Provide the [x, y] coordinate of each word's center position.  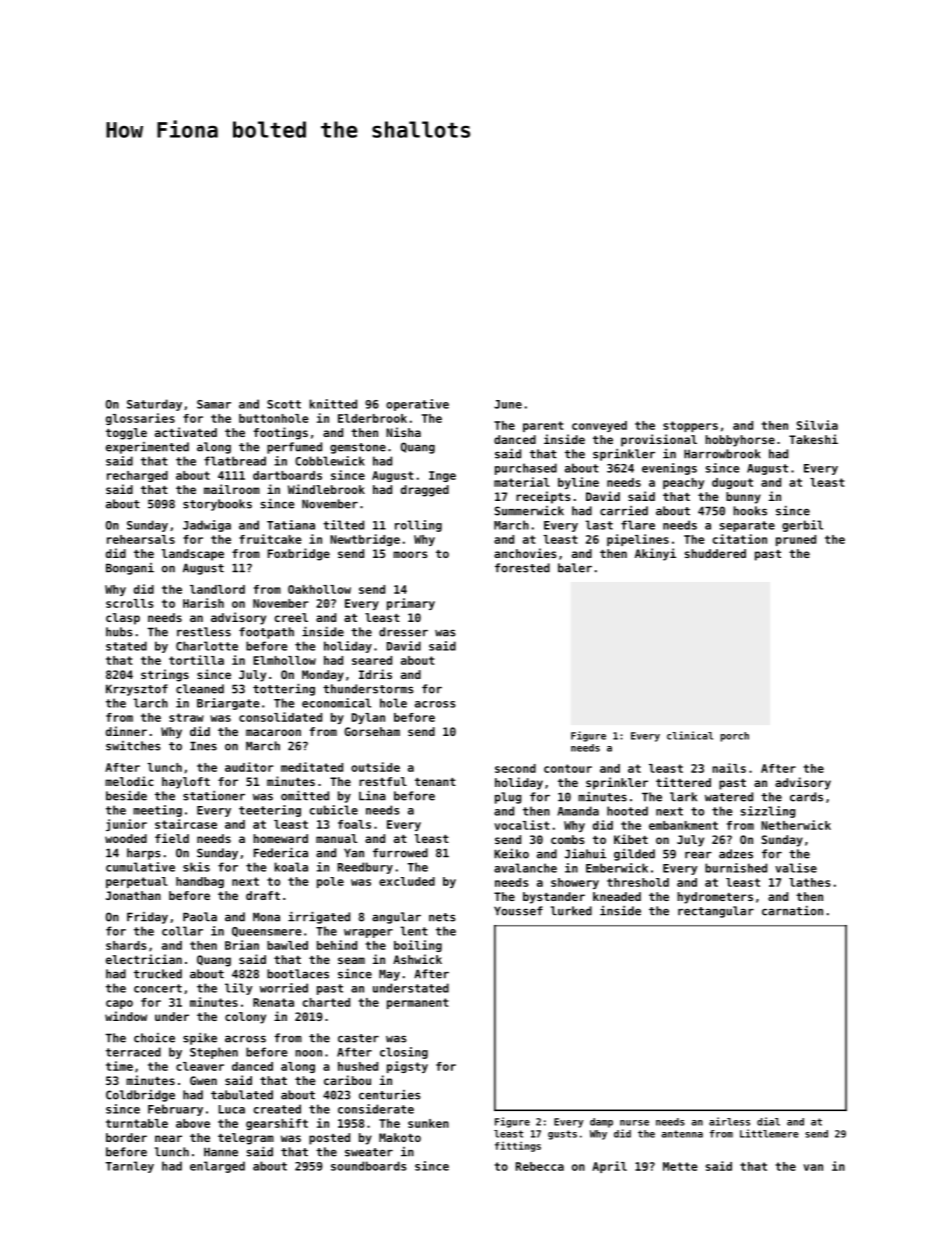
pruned [796, 540]
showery [575, 883]
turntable [137, 1123]
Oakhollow [319, 589]
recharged [137, 476]
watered [729, 797]
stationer [214, 796]
